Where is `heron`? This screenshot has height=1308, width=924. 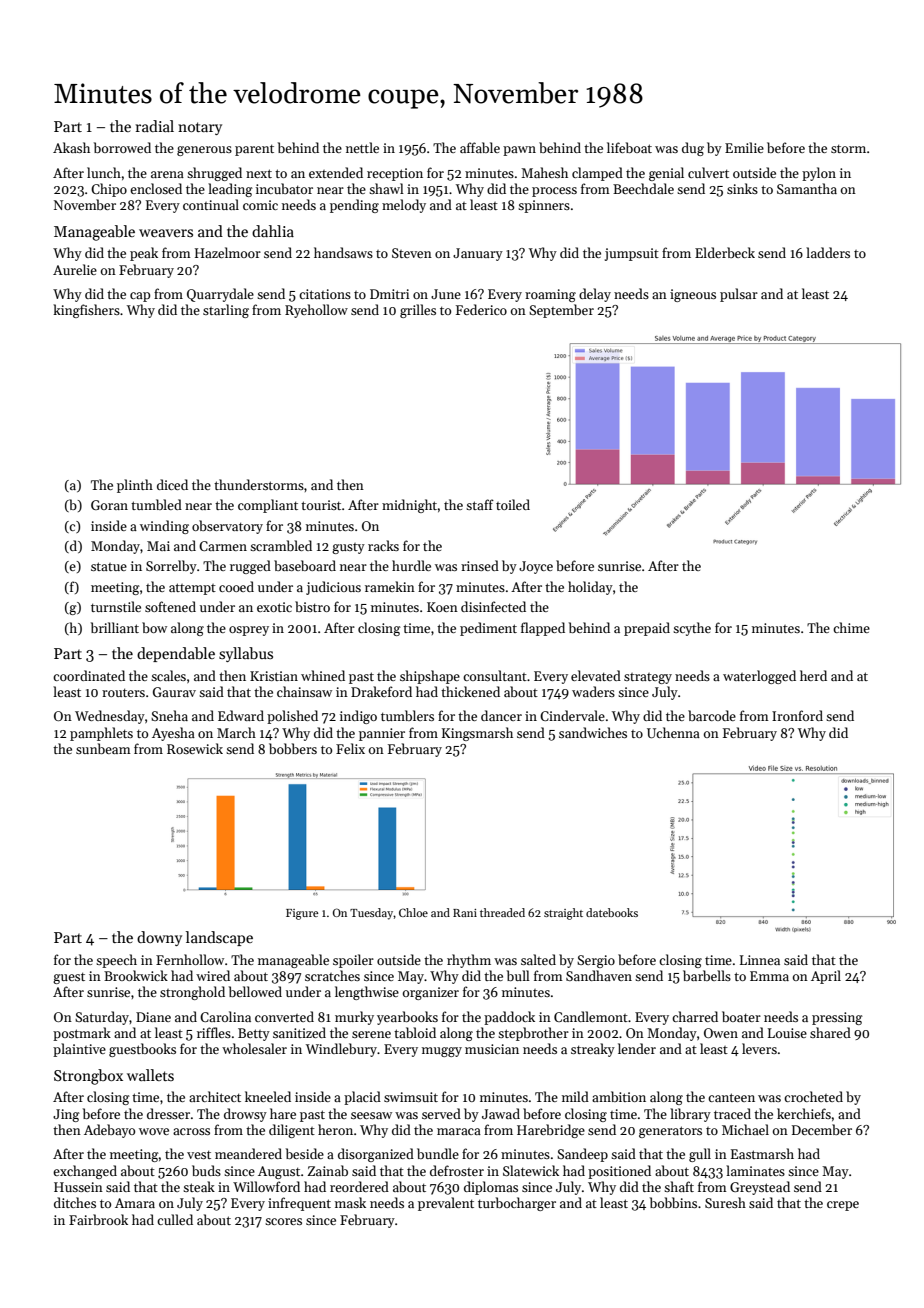
heron is located at coordinates (335, 1129).
